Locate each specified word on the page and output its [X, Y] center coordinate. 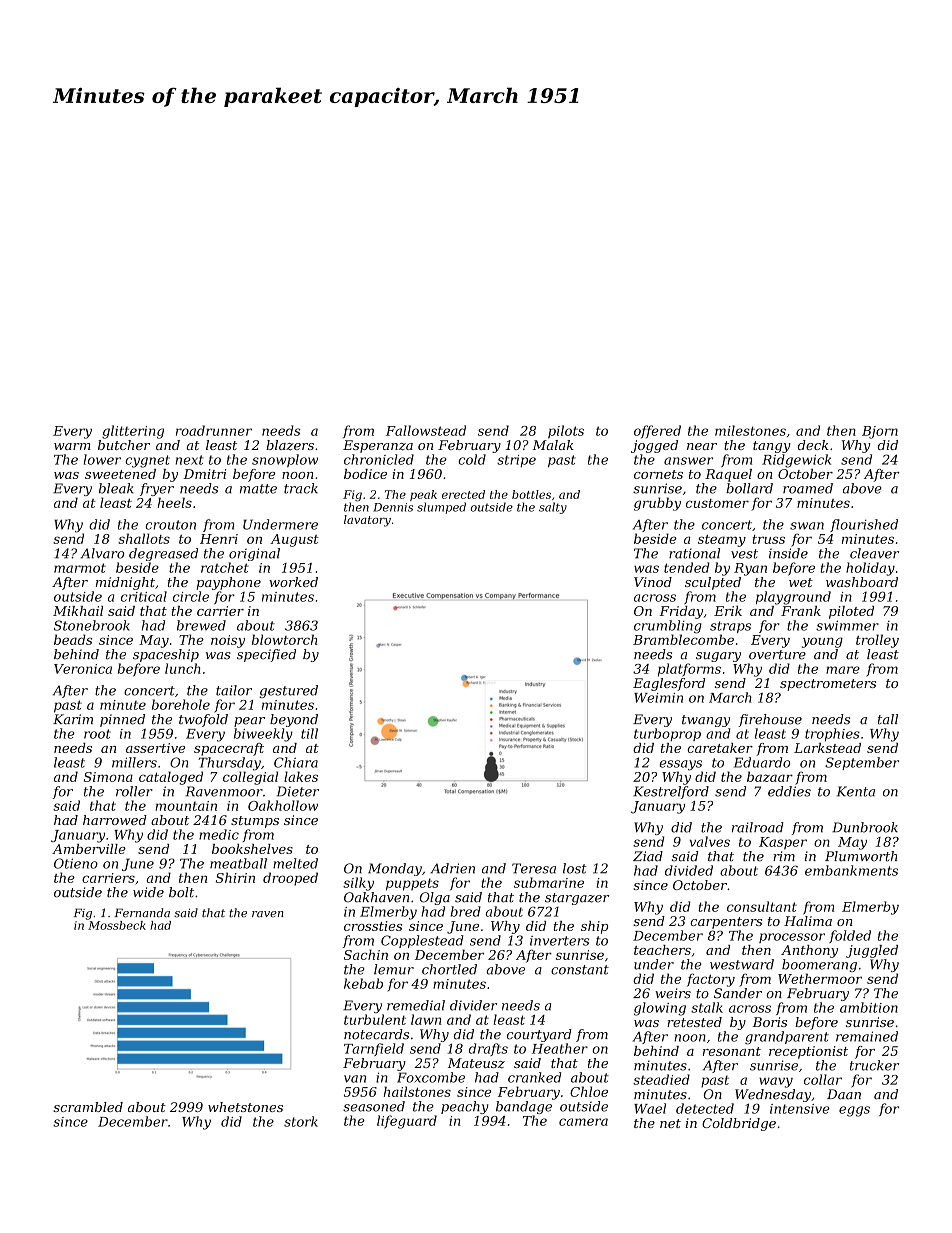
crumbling [668, 627]
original [254, 554]
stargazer [577, 899]
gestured [288, 691]
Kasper [783, 843]
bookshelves [252, 849]
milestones [750, 430]
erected [463, 494]
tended [686, 567]
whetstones [245, 1107]
